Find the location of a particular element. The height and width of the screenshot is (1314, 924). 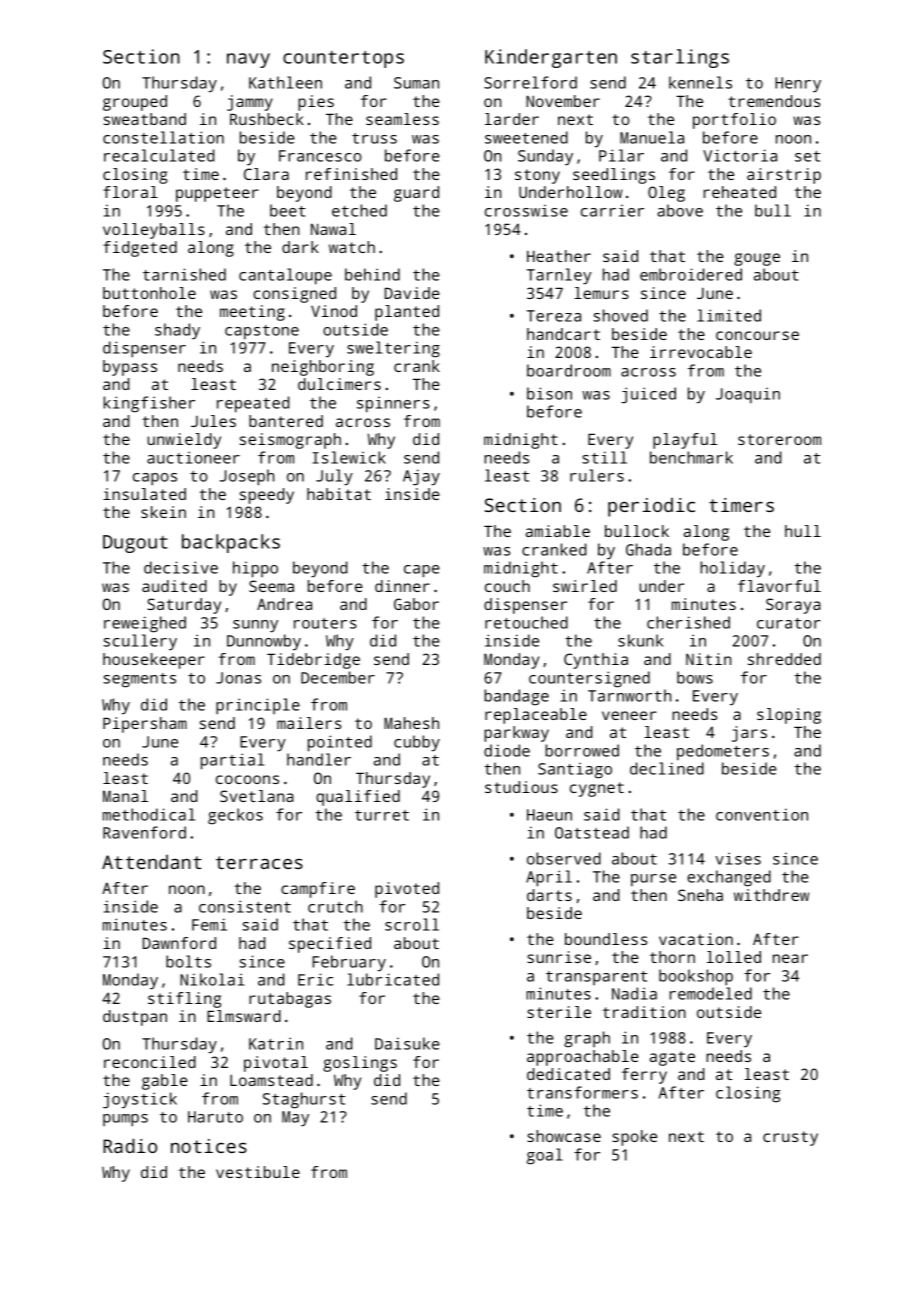

principle is located at coordinates (258, 706).
